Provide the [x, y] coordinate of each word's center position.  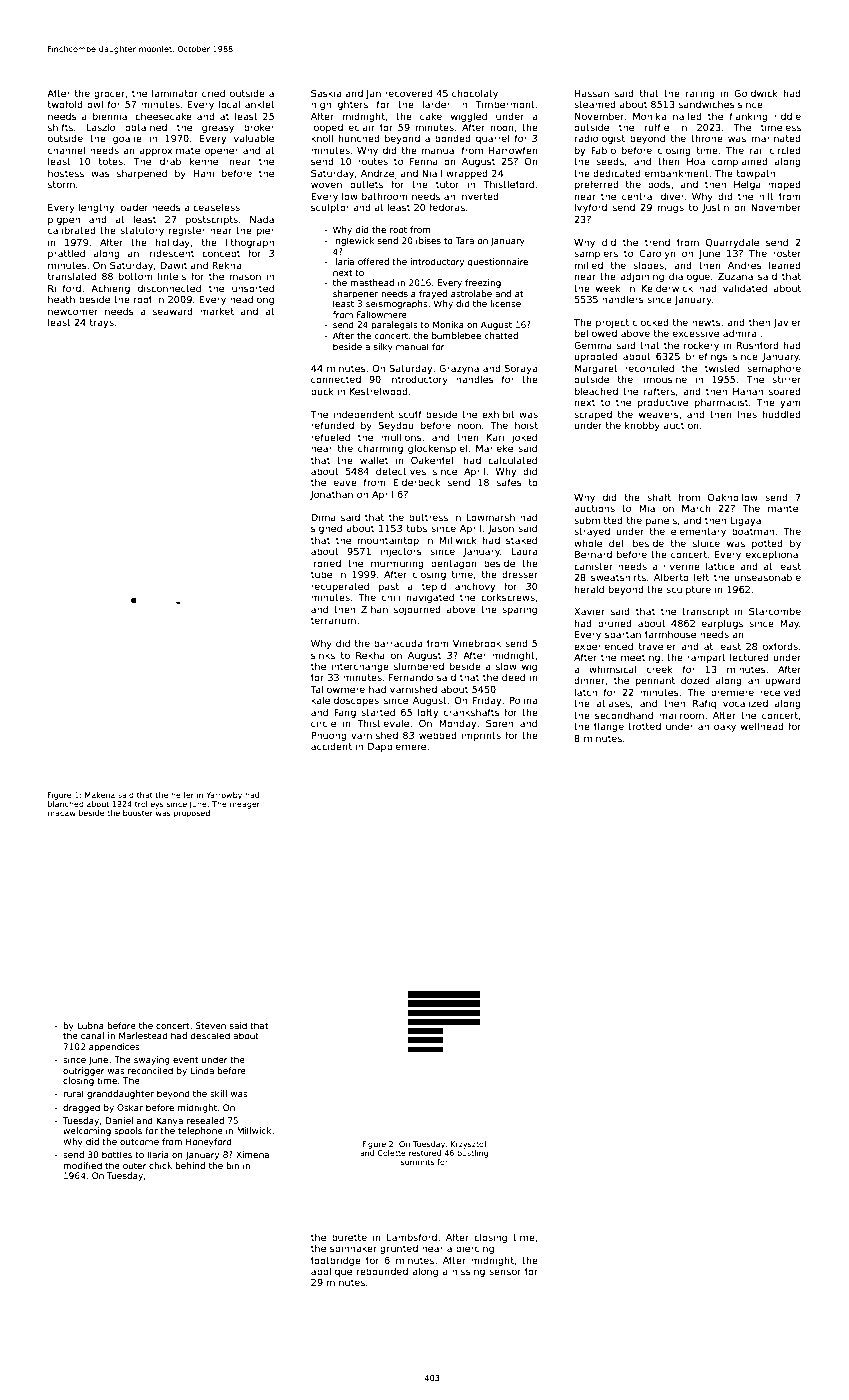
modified [82, 1165]
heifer [182, 795]
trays [102, 323]
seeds [610, 161]
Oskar [130, 1107]
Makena [100, 795]
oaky [725, 727]
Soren [499, 723]
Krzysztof [469, 1145]
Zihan [374, 609]
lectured [749, 657]
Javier [787, 323]
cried [213, 93]
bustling [472, 1154]
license [505, 303]
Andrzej [379, 174]
